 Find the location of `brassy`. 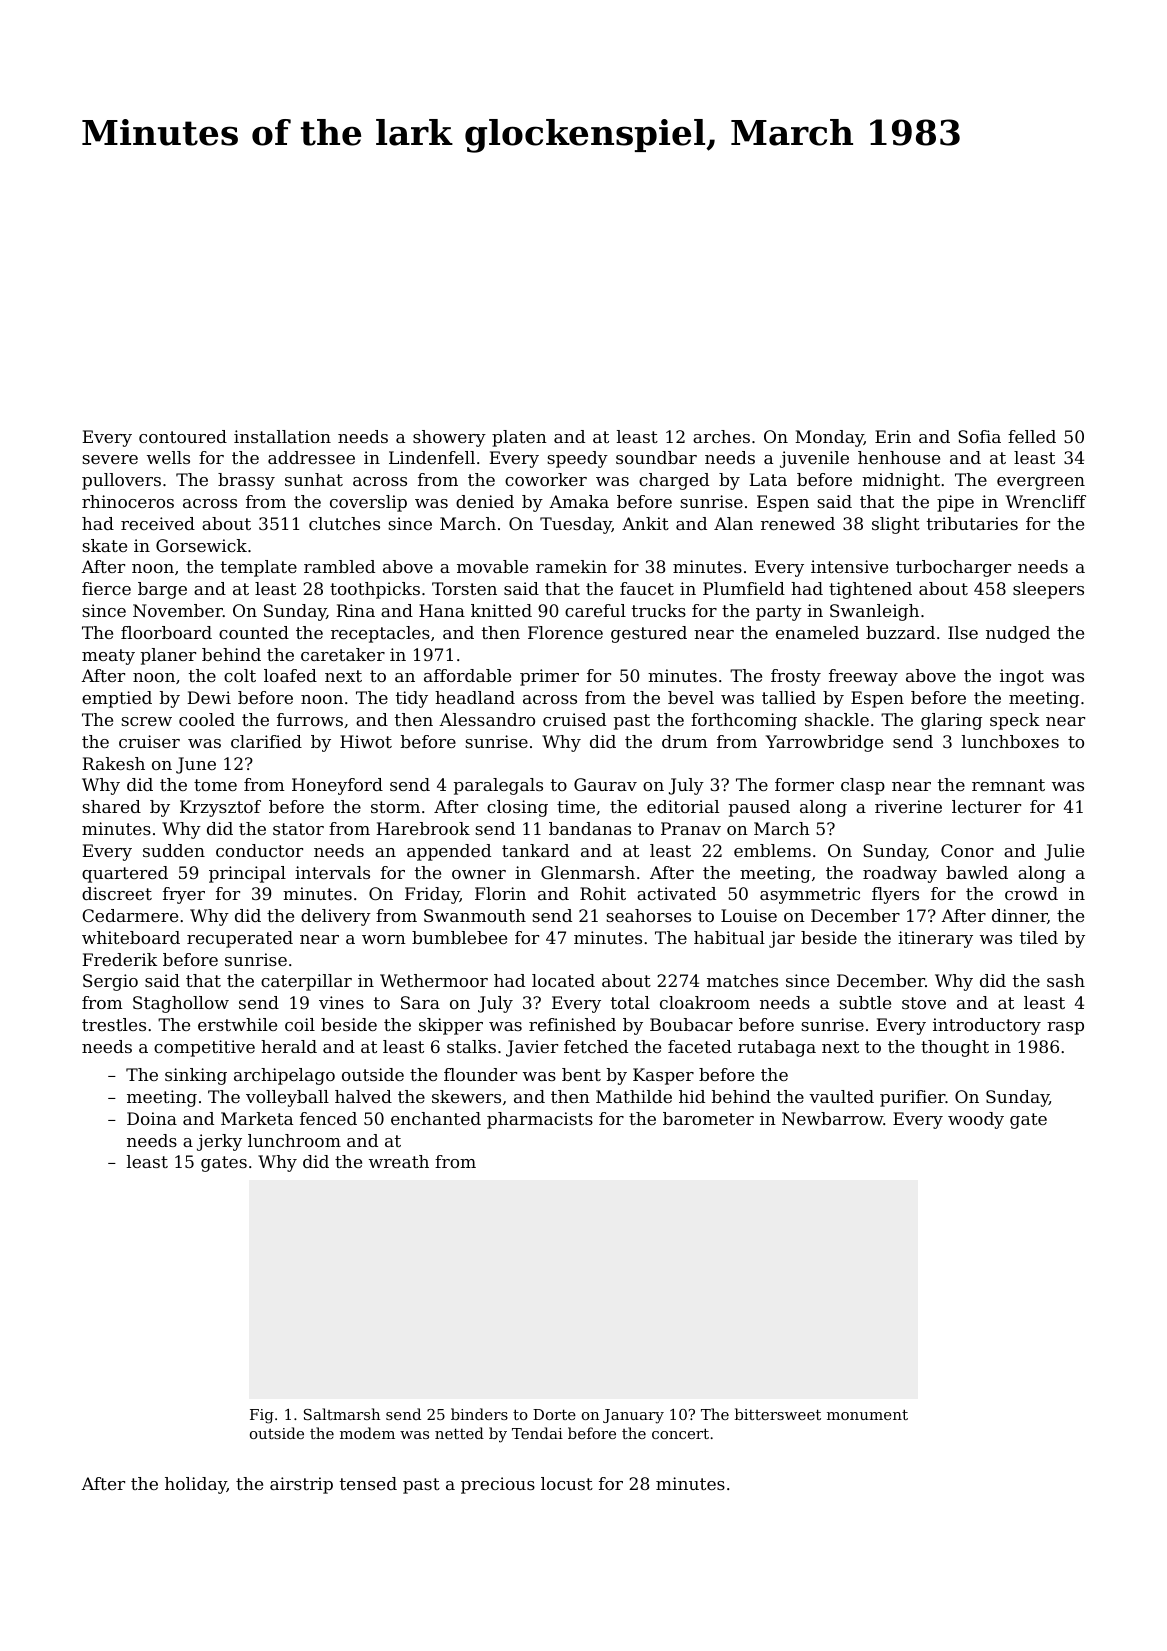

brassy is located at coordinates (246, 481).
